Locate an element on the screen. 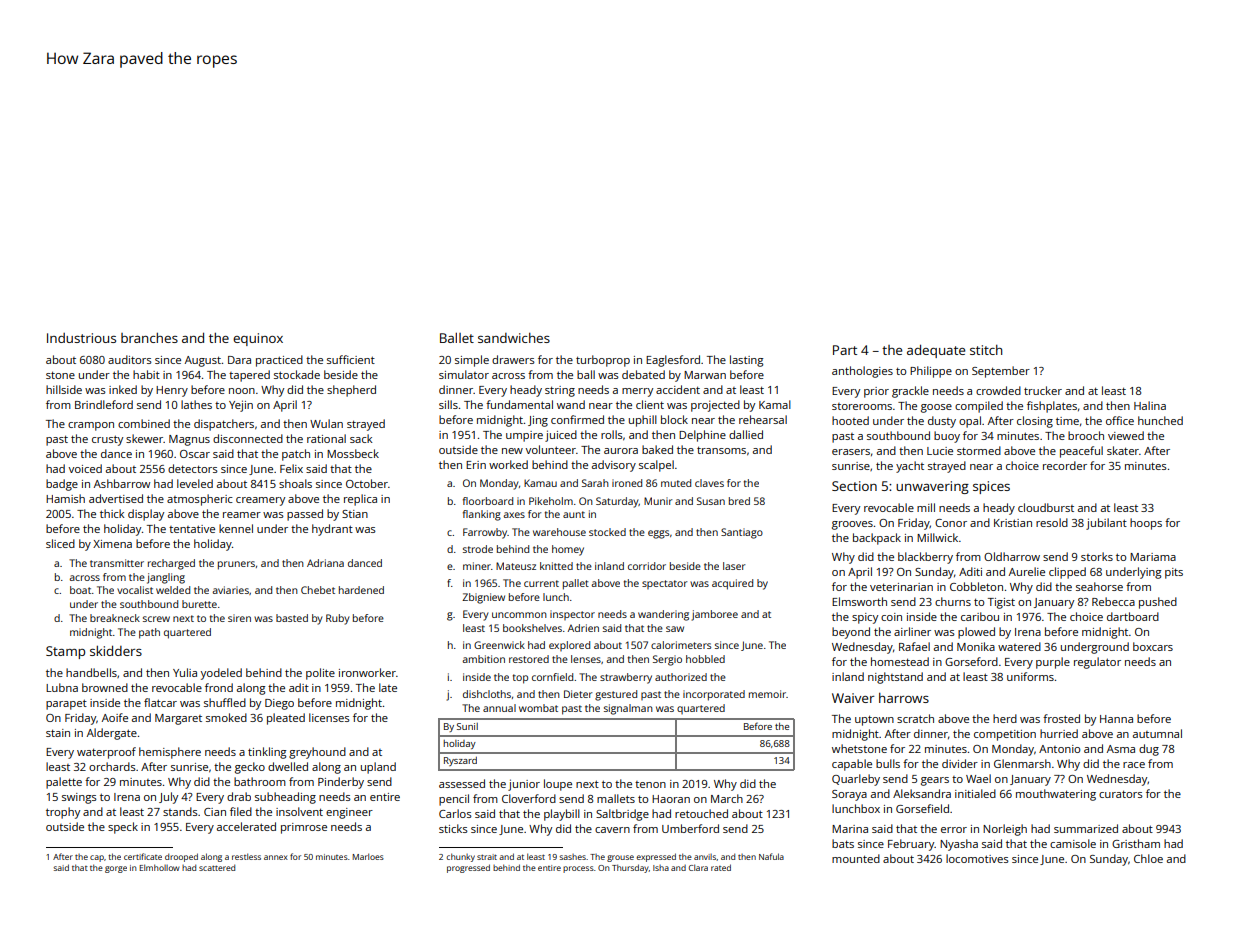  hobbled is located at coordinates (705, 659).
